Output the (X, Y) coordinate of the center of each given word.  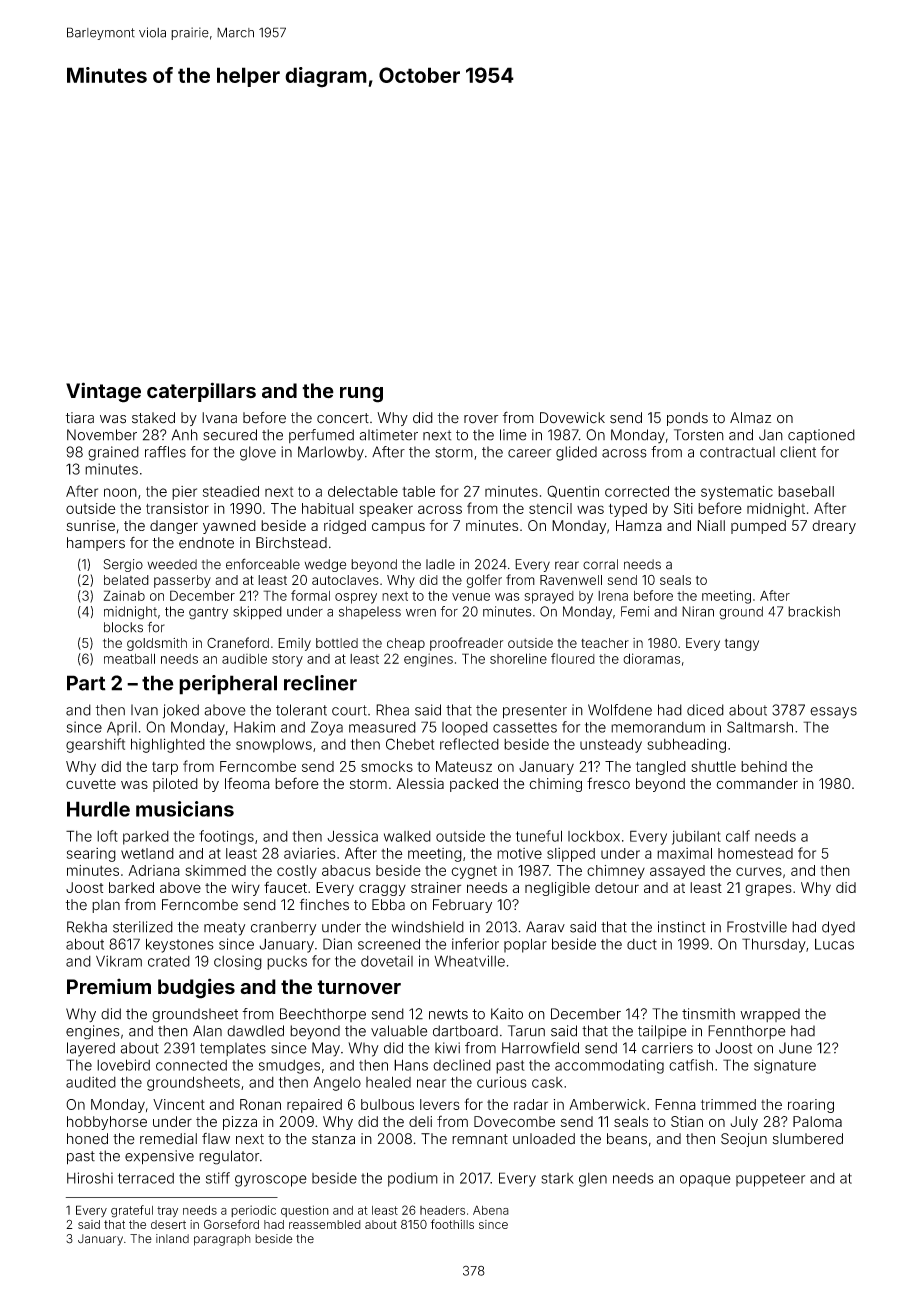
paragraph (222, 1240)
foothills (452, 1224)
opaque (705, 1181)
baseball (806, 491)
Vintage (103, 392)
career (529, 453)
